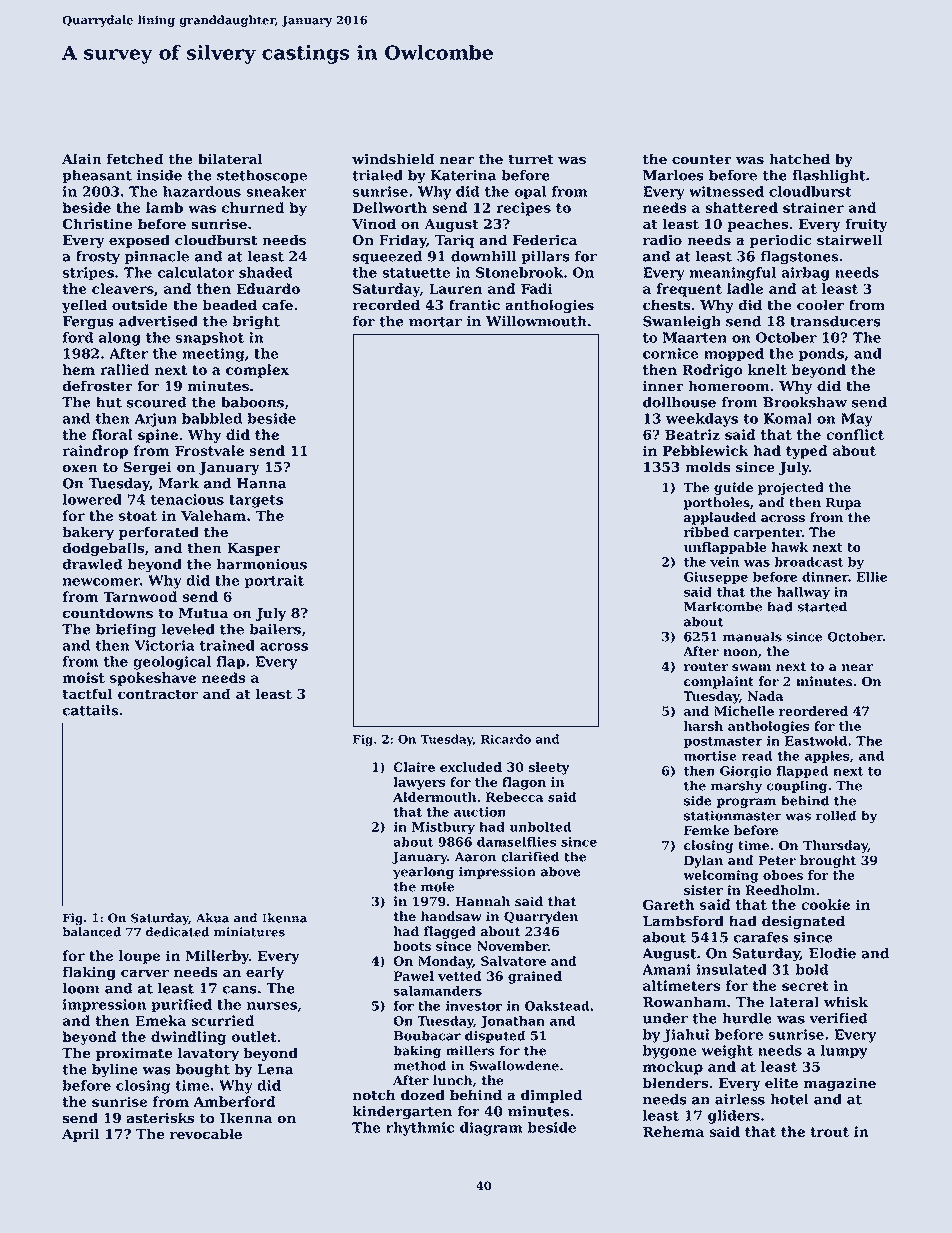  What do you see at coordinates (703, 726) in the screenshot?
I see `harsh` at bounding box center [703, 726].
